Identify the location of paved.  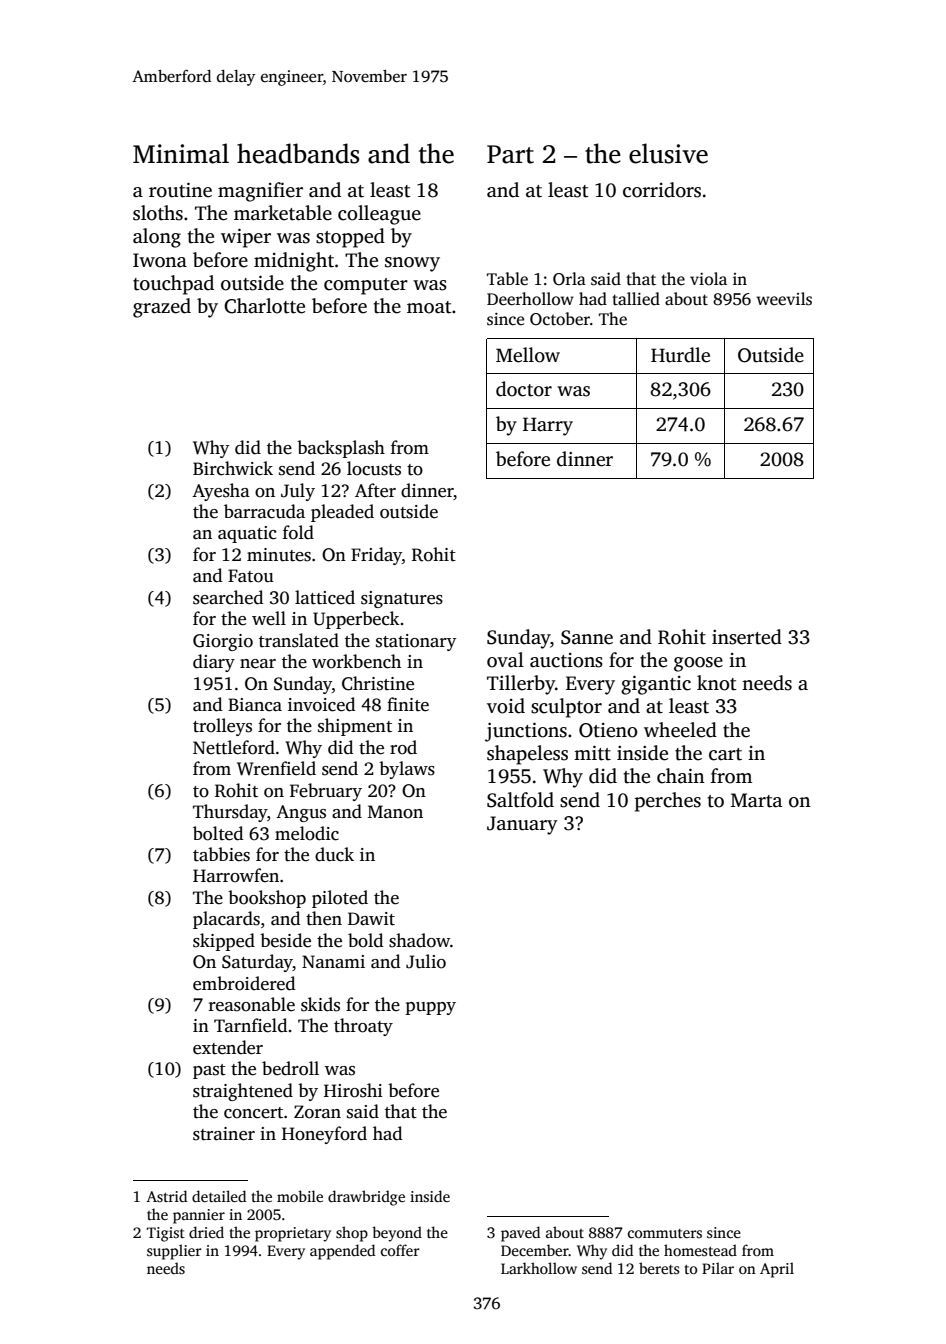
(520, 1234).
